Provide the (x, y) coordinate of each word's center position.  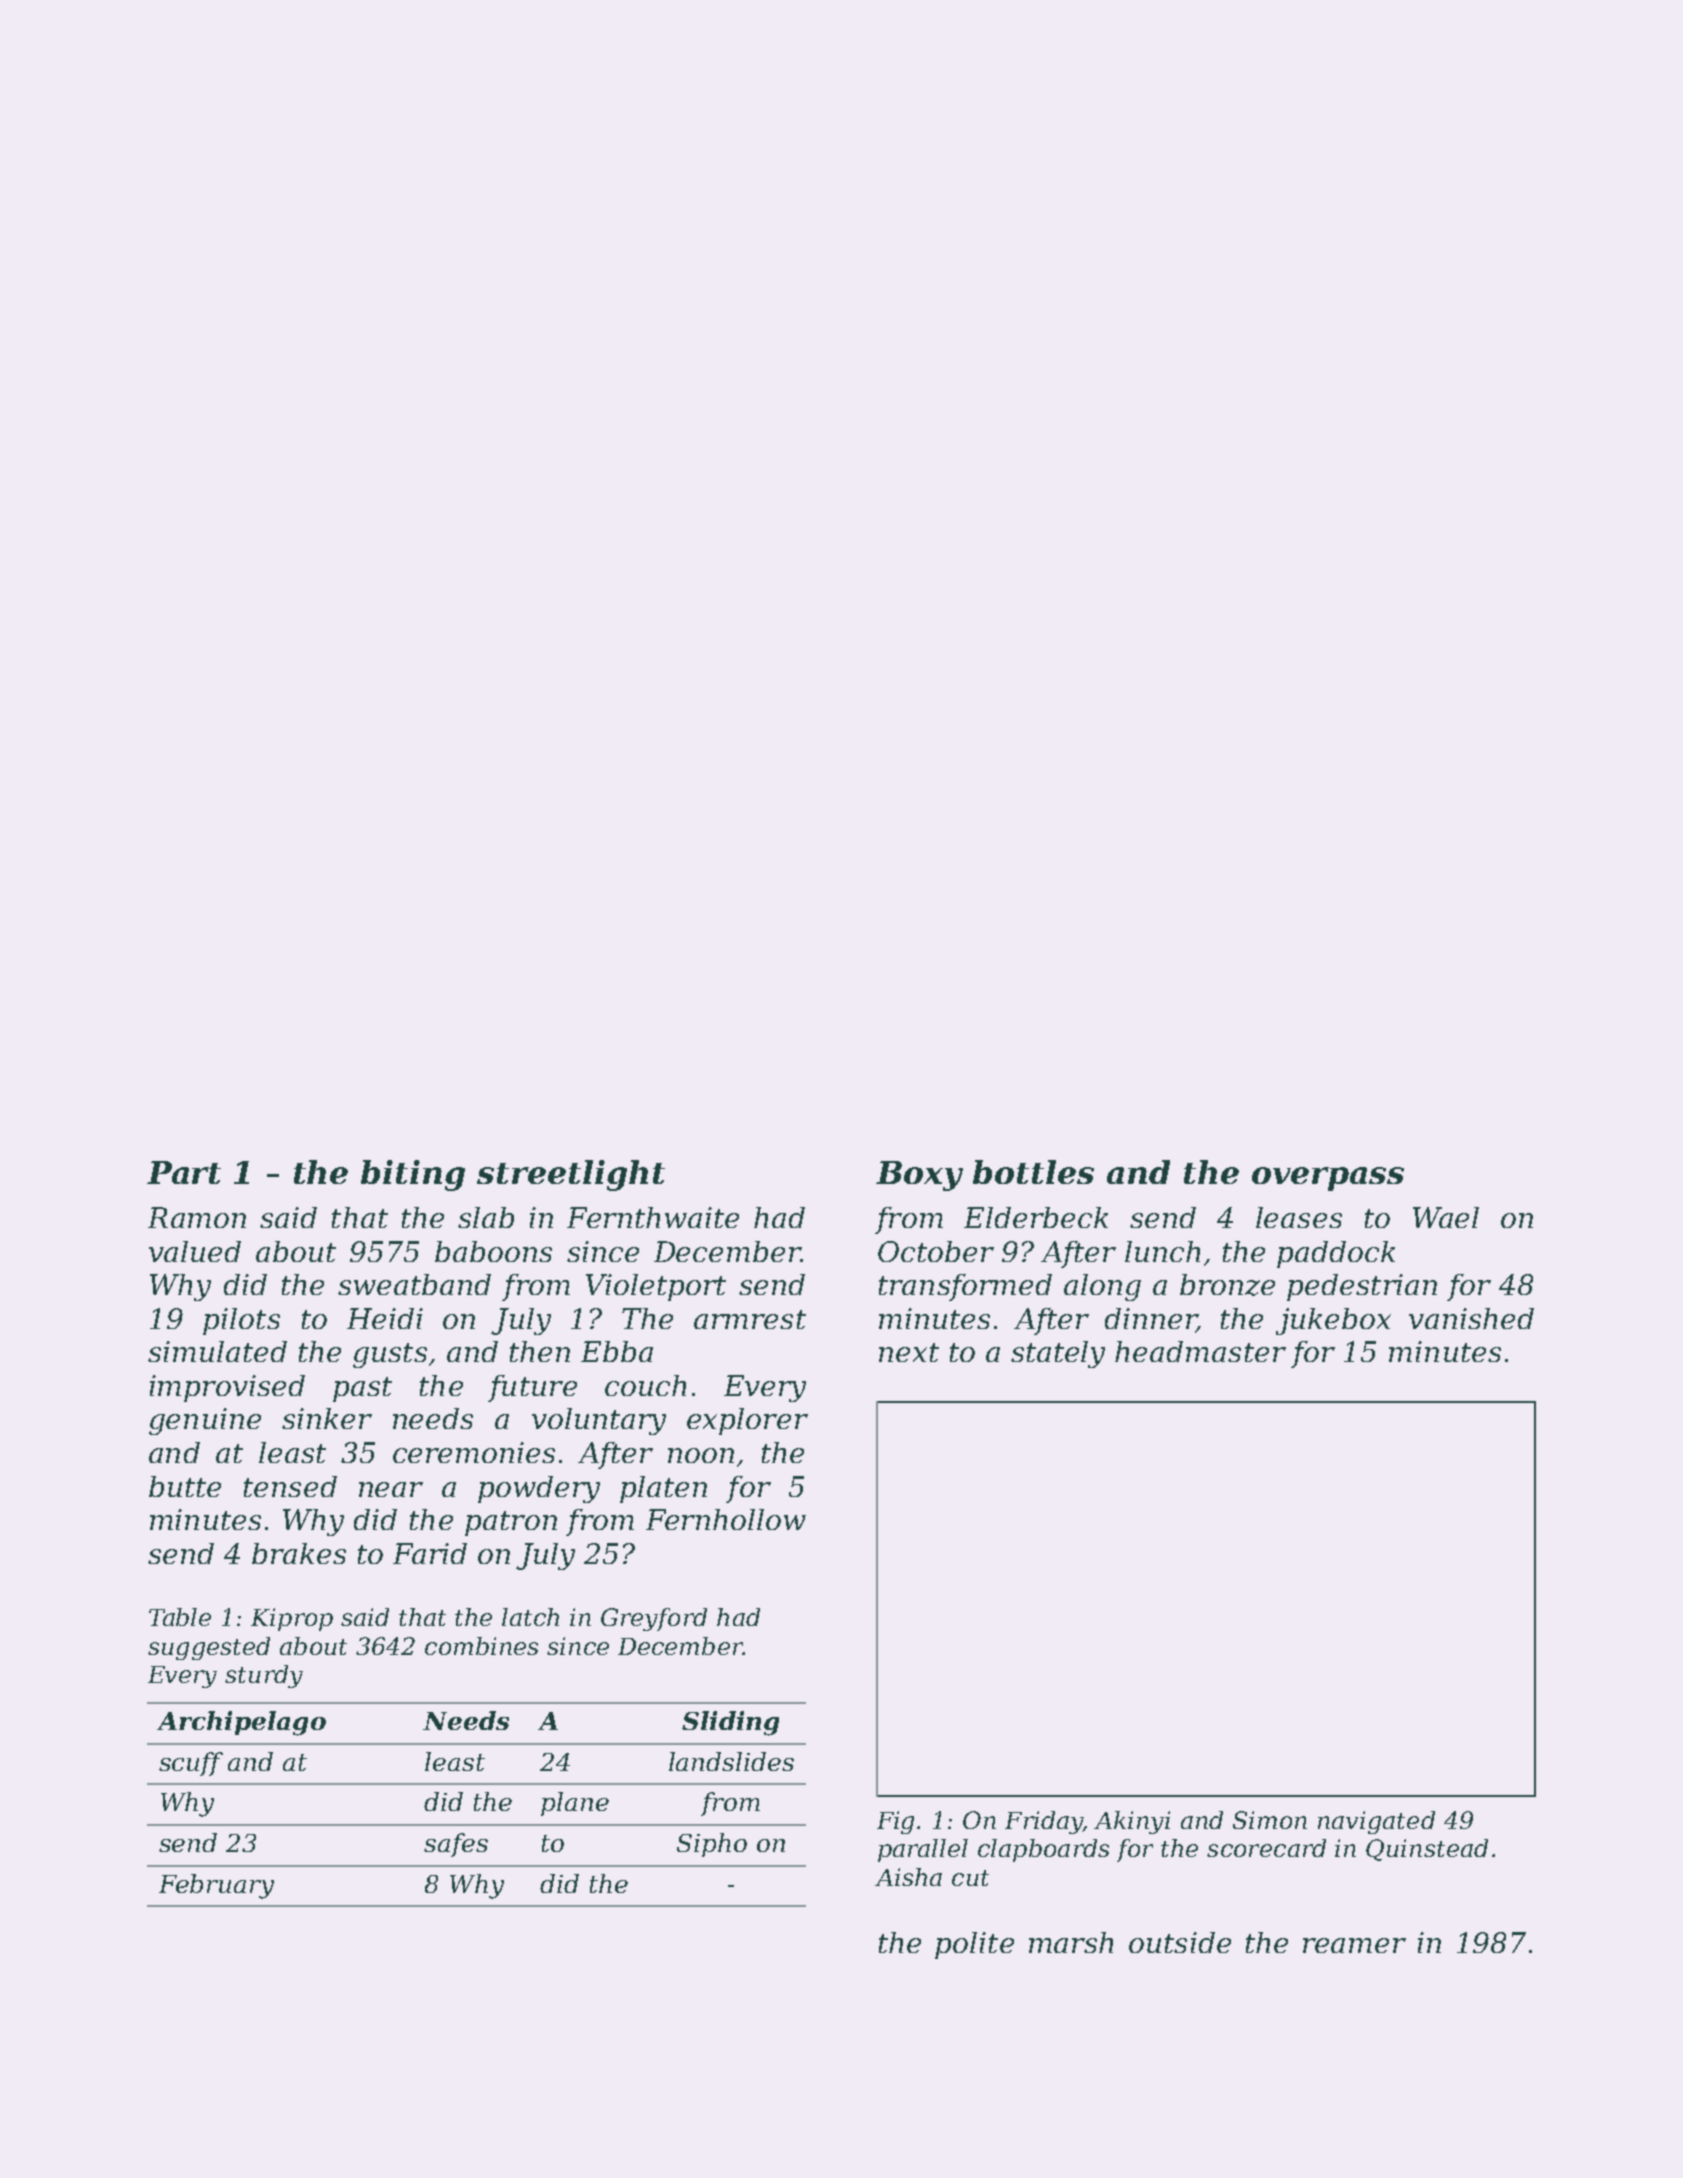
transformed (965, 1287)
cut (970, 1878)
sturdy (264, 1676)
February (216, 1886)
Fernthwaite (653, 1217)
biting (413, 1175)
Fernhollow (726, 1519)
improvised (227, 1388)
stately (1058, 1354)
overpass (1328, 1179)
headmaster (1200, 1351)
